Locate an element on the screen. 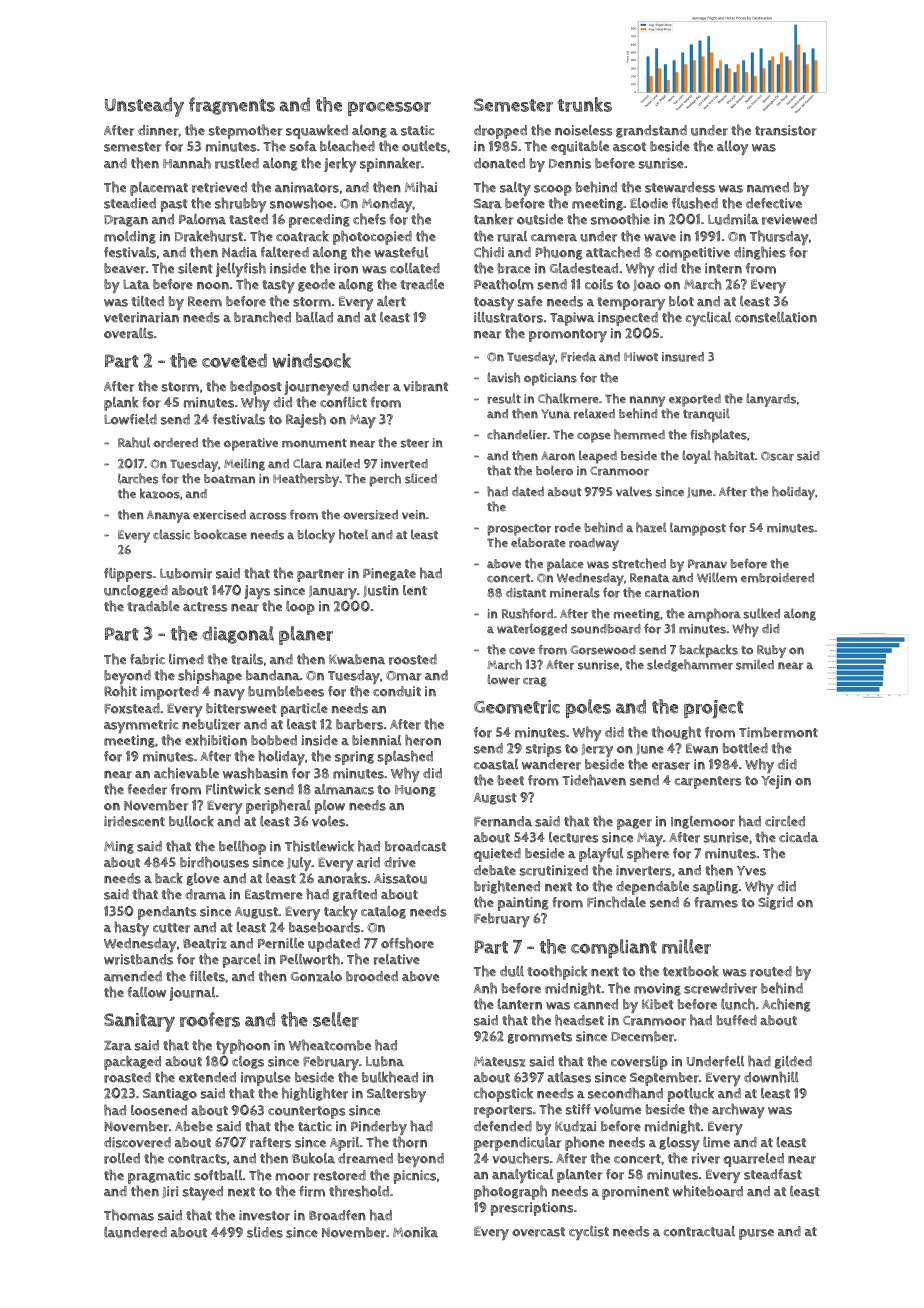 The width and height of the screenshot is (924, 1308). bellhop is located at coordinates (242, 847).
